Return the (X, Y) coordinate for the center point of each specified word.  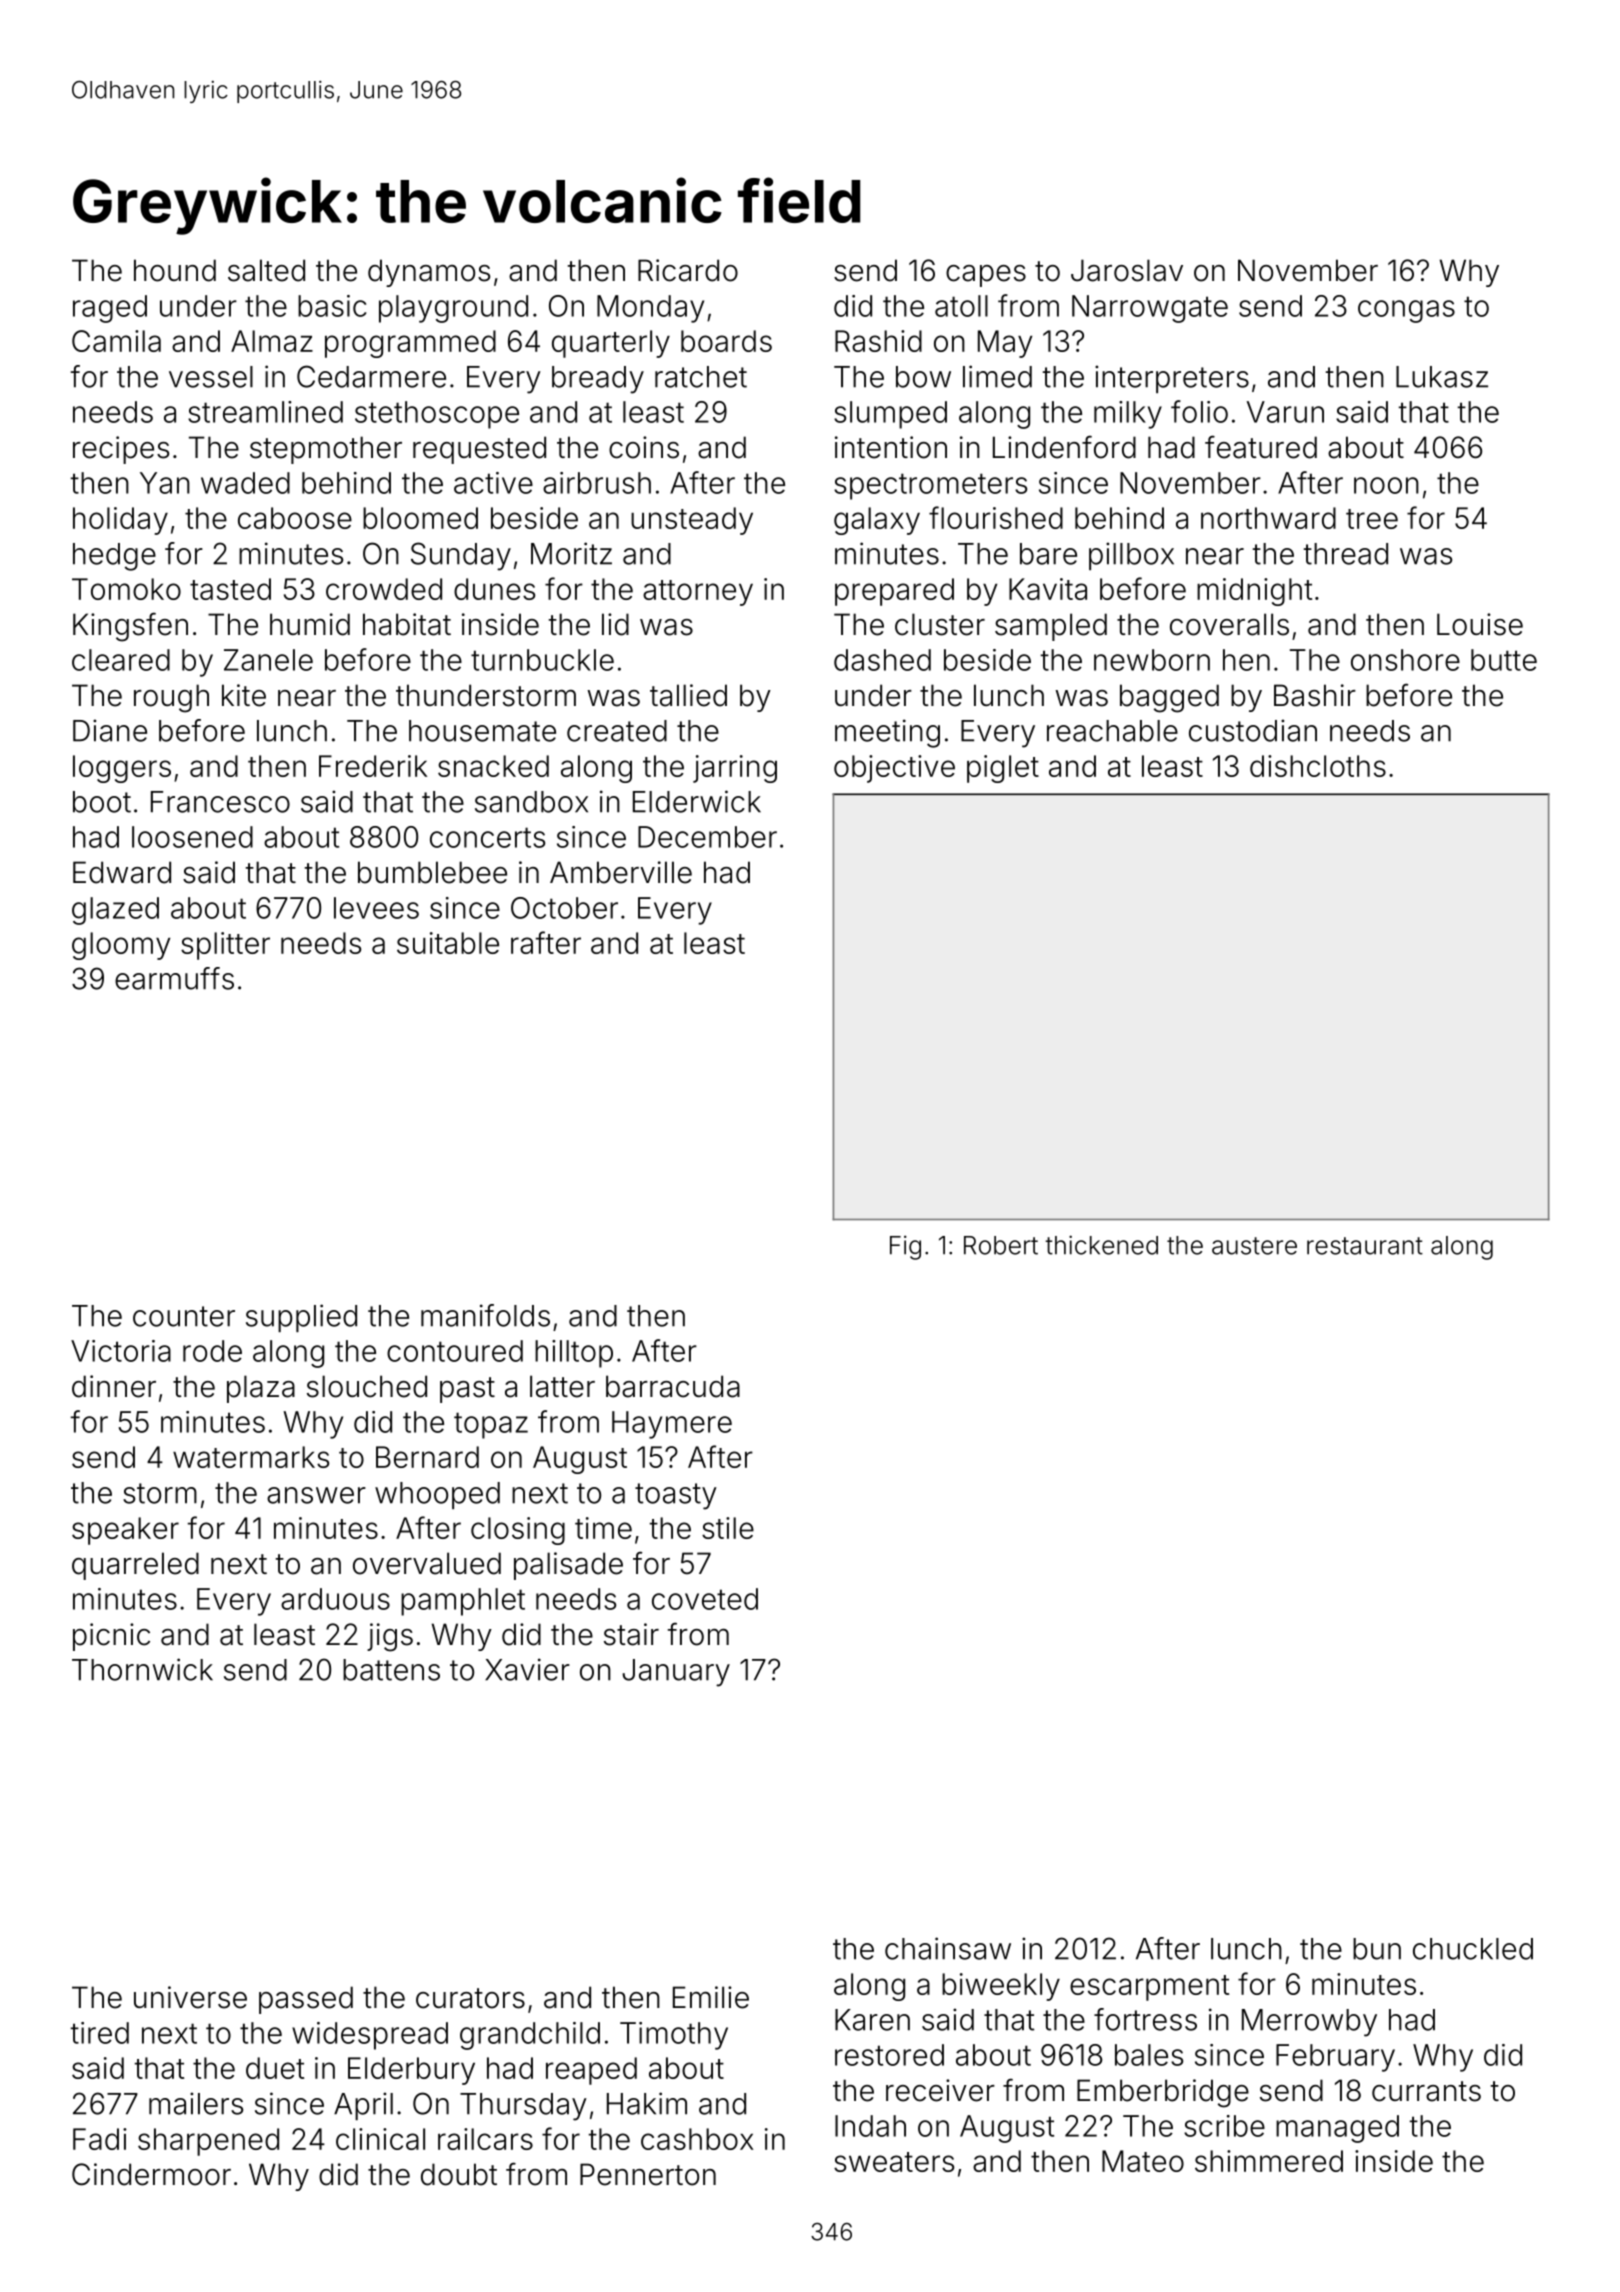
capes (986, 276)
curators (470, 1998)
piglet (1003, 769)
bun (1377, 1949)
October (564, 908)
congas (1406, 311)
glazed (115, 911)
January (676, 1673)
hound (175, 270)
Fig (905, 1247)
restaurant (1365, 1246)
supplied (301, 1318)
